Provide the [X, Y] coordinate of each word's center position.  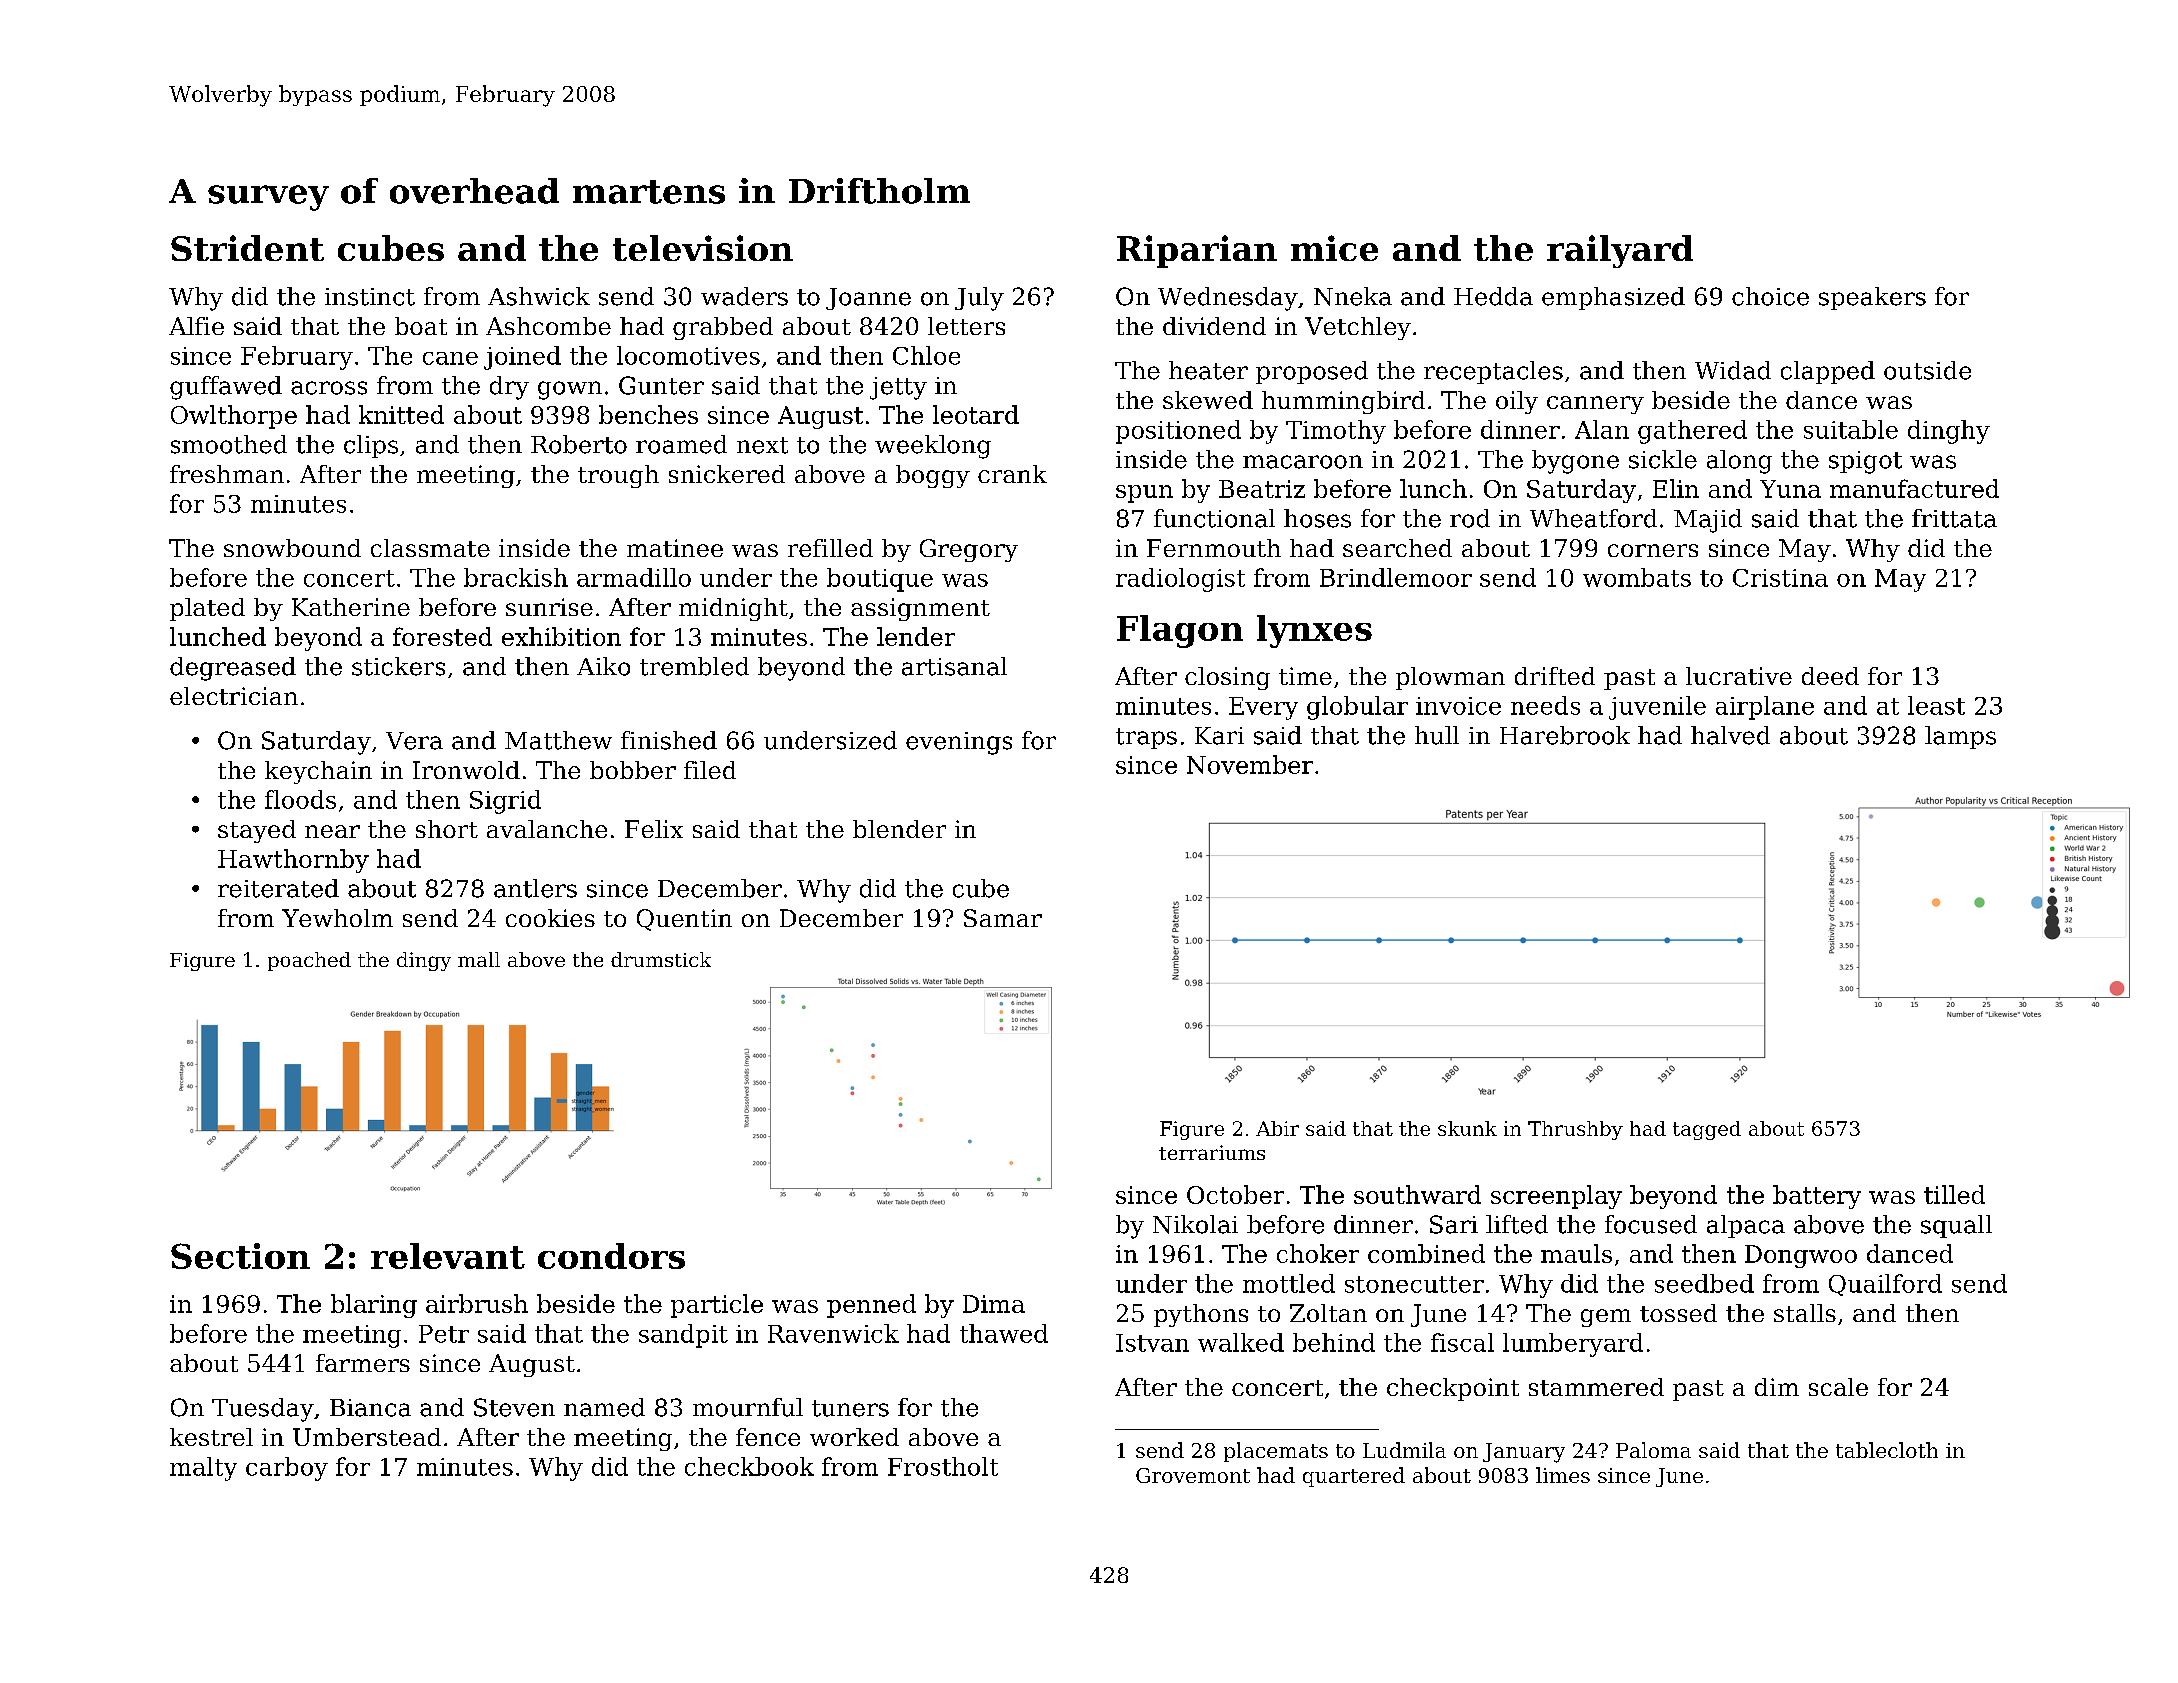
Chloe [926, 355]
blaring [374, 1306]
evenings [959, 743]
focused [1651, 1224]
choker [1318, 1253]
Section [240, 1256]
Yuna [1790, 489]
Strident [247, 248]
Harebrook [1565, 735]
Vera [414, 741]
